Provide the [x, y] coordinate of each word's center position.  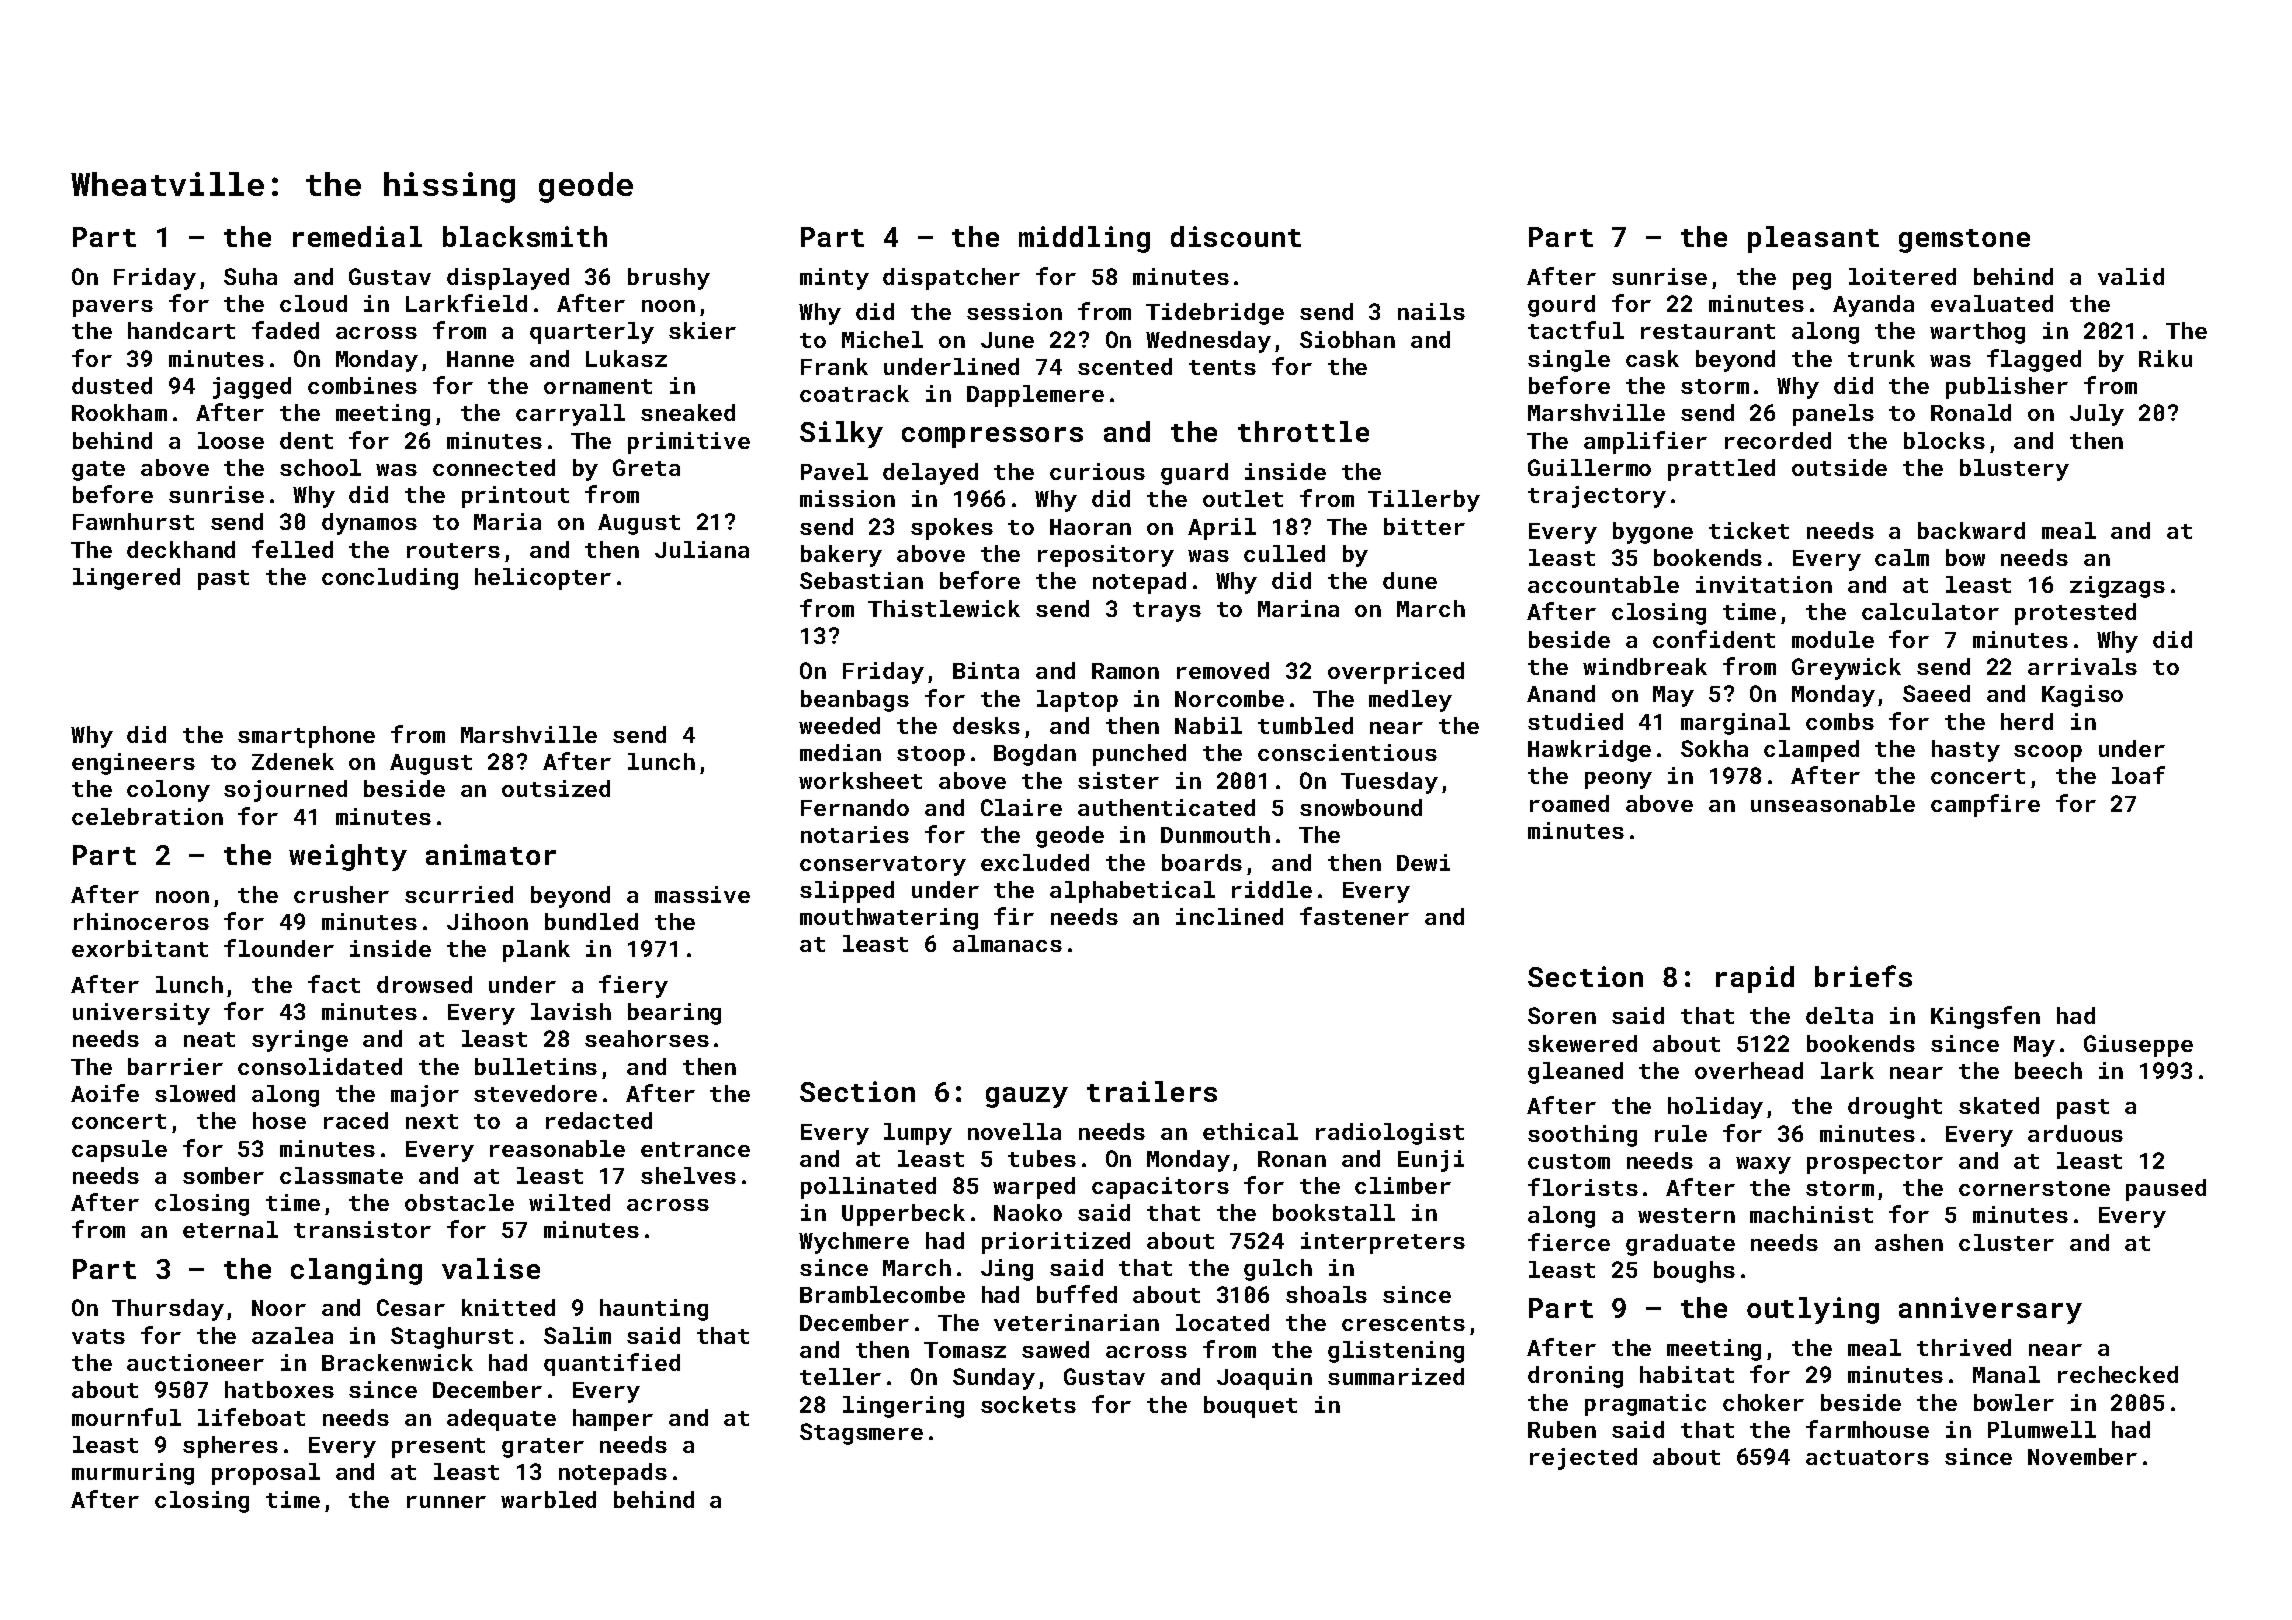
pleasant [1813, 239]
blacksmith [525, 236]
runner [446, 1502]
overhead [1749, 1070]
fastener [1354, 916]
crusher [341, 894]
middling [1084, 239]
